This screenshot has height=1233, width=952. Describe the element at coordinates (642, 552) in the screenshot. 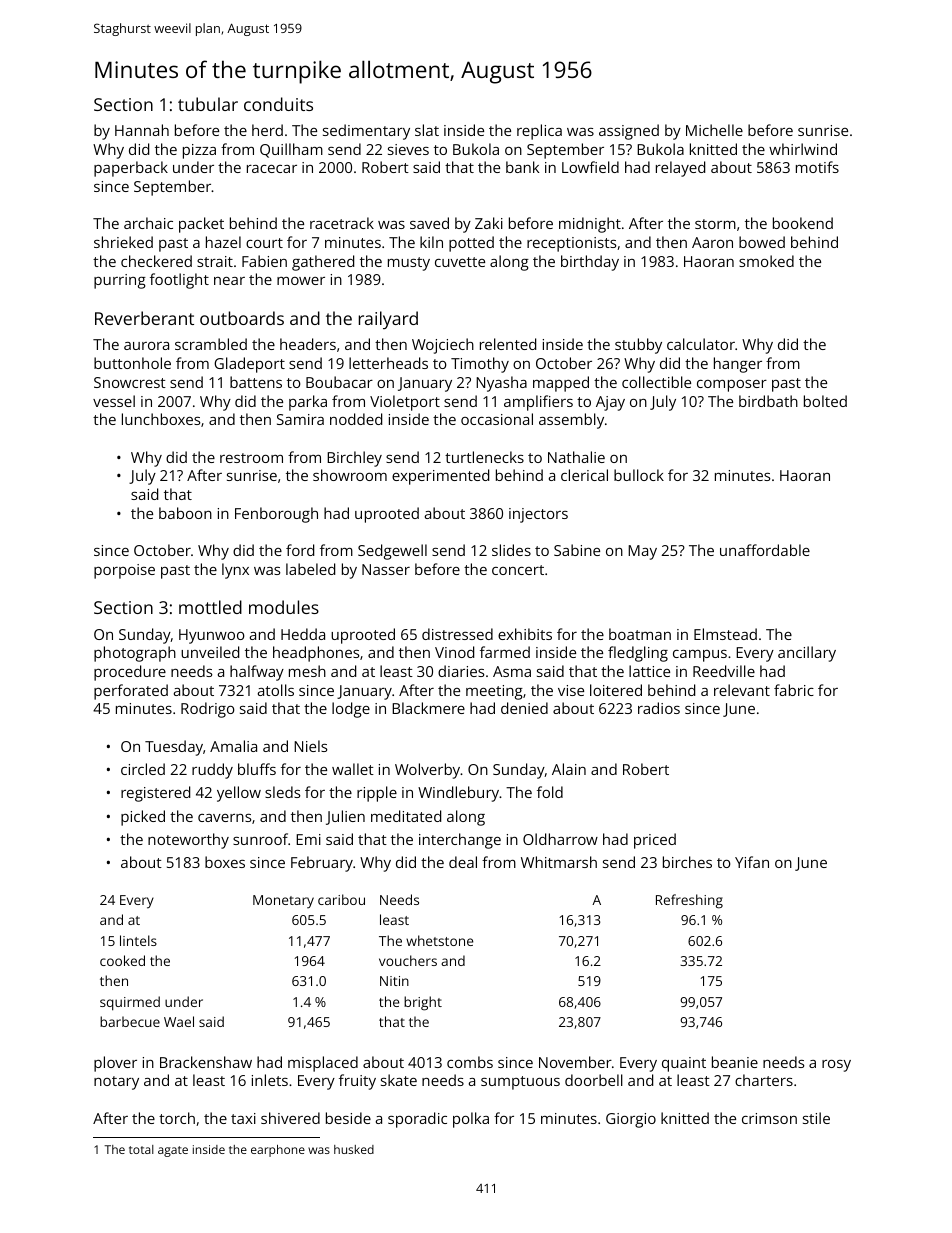

I see `May` at that location.
